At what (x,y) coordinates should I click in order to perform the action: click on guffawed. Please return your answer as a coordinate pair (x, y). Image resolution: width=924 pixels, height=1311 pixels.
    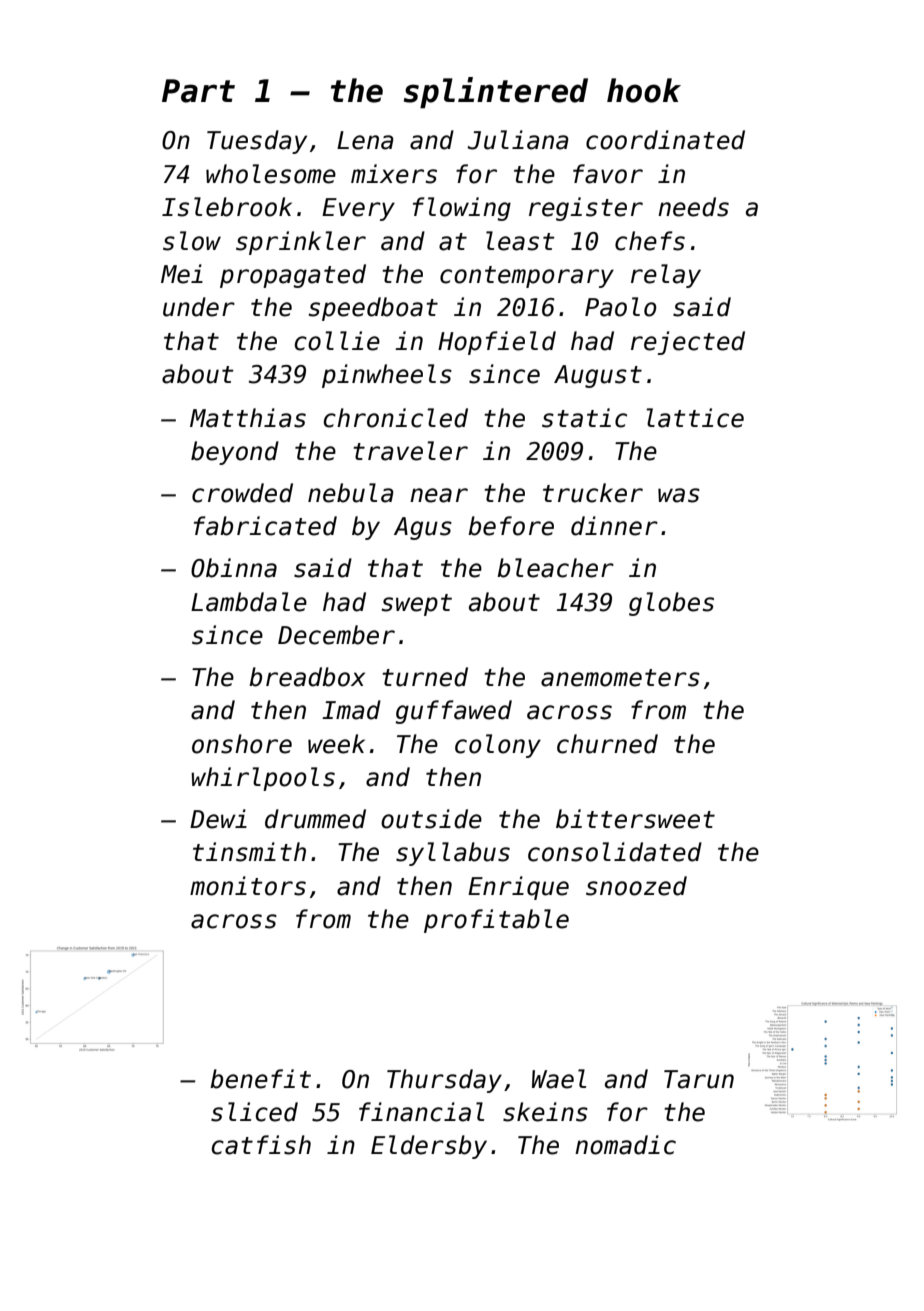
    Looking at the image, I should click on (453, 712).
